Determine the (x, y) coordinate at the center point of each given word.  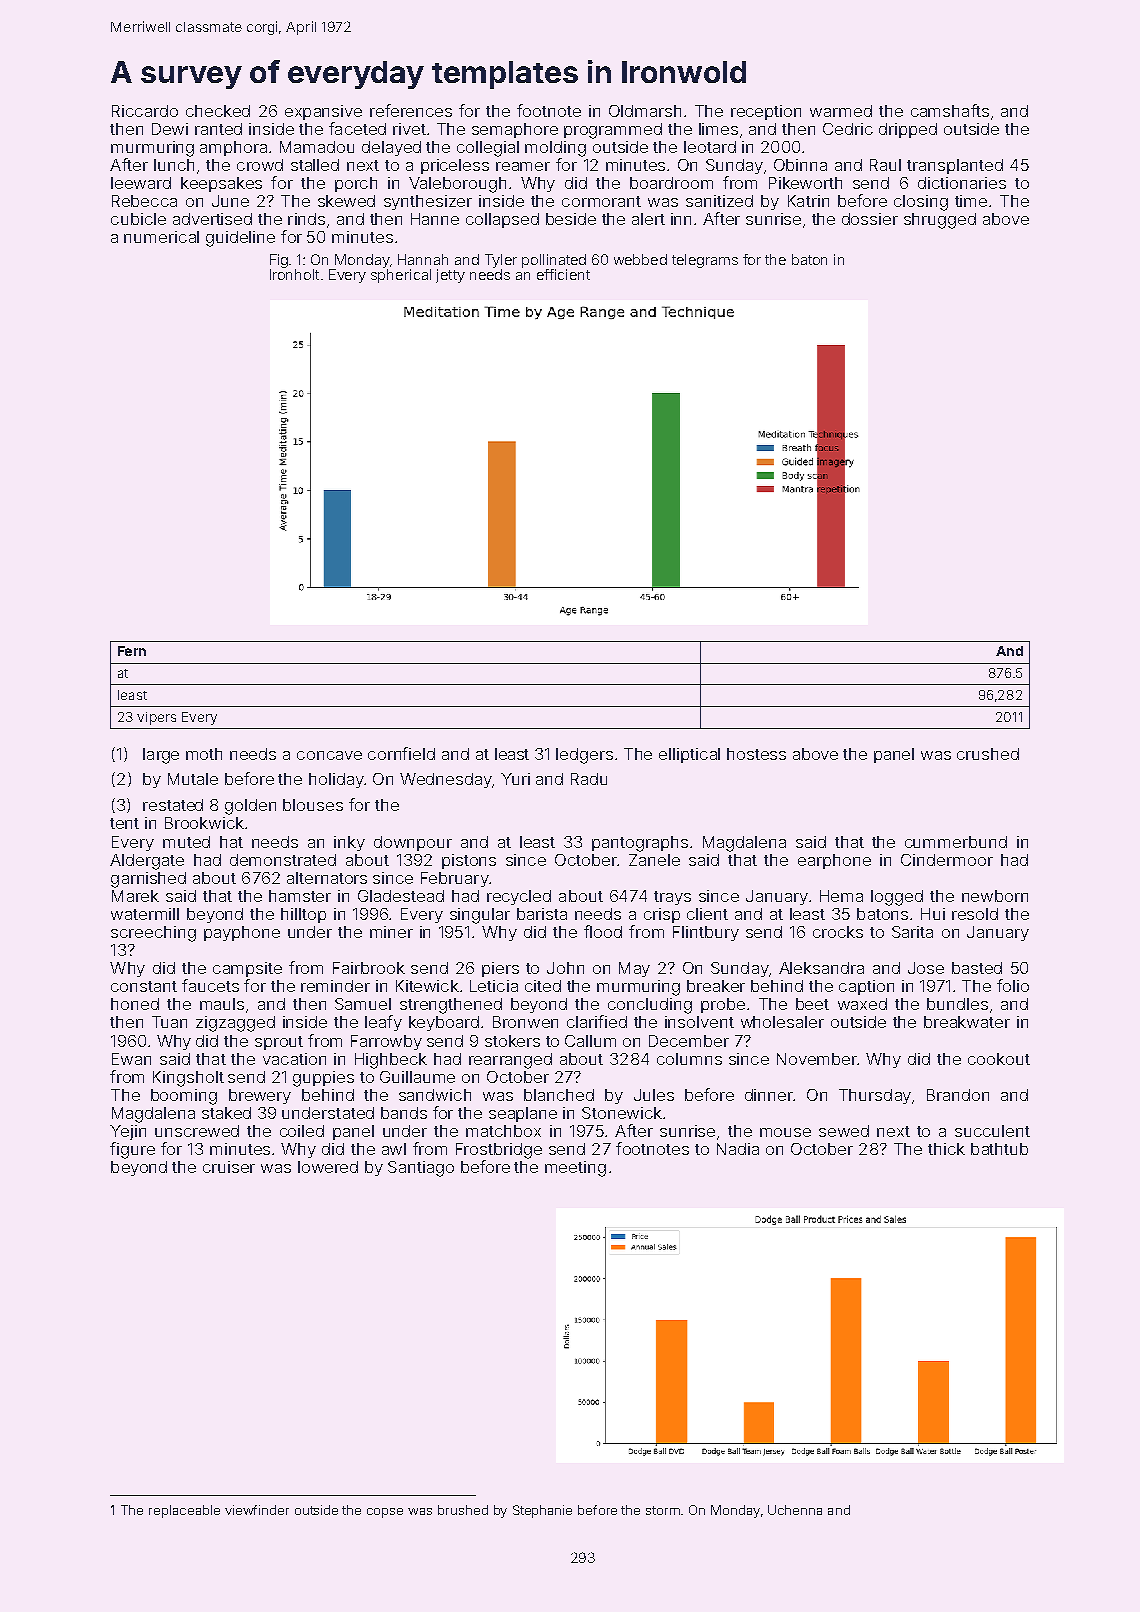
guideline (240, 239)
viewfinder (257, 1510)
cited (543, 986)
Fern (132, 651)
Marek (135, 896)
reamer (523, 166)
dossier (870, 219)
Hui (933, 914)
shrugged (940, 221)
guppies (323, 1079)
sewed (844, 1131)
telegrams (705, 261)
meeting (575, 1169)
